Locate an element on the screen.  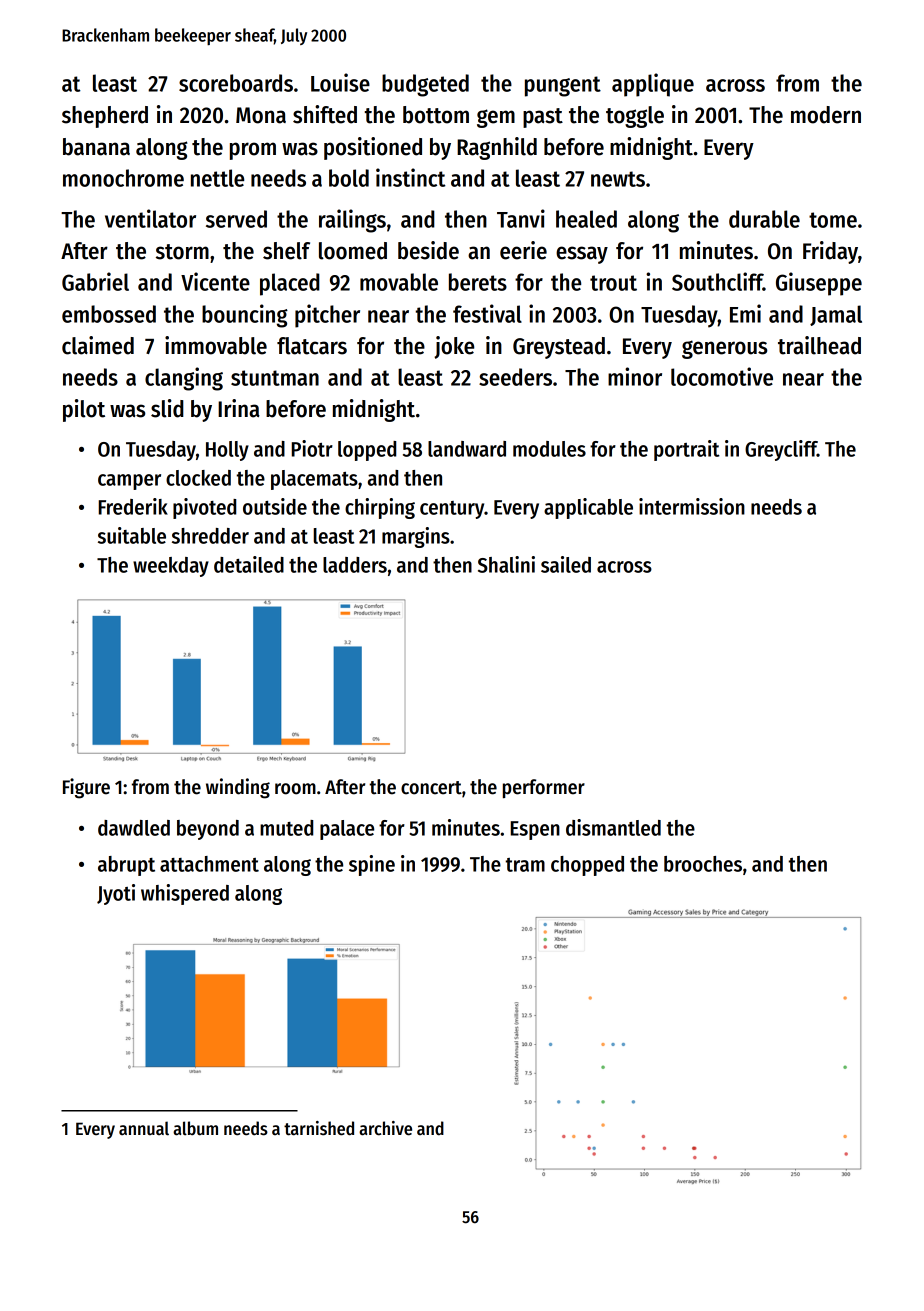
spine is located at coordinates (372, 865).
